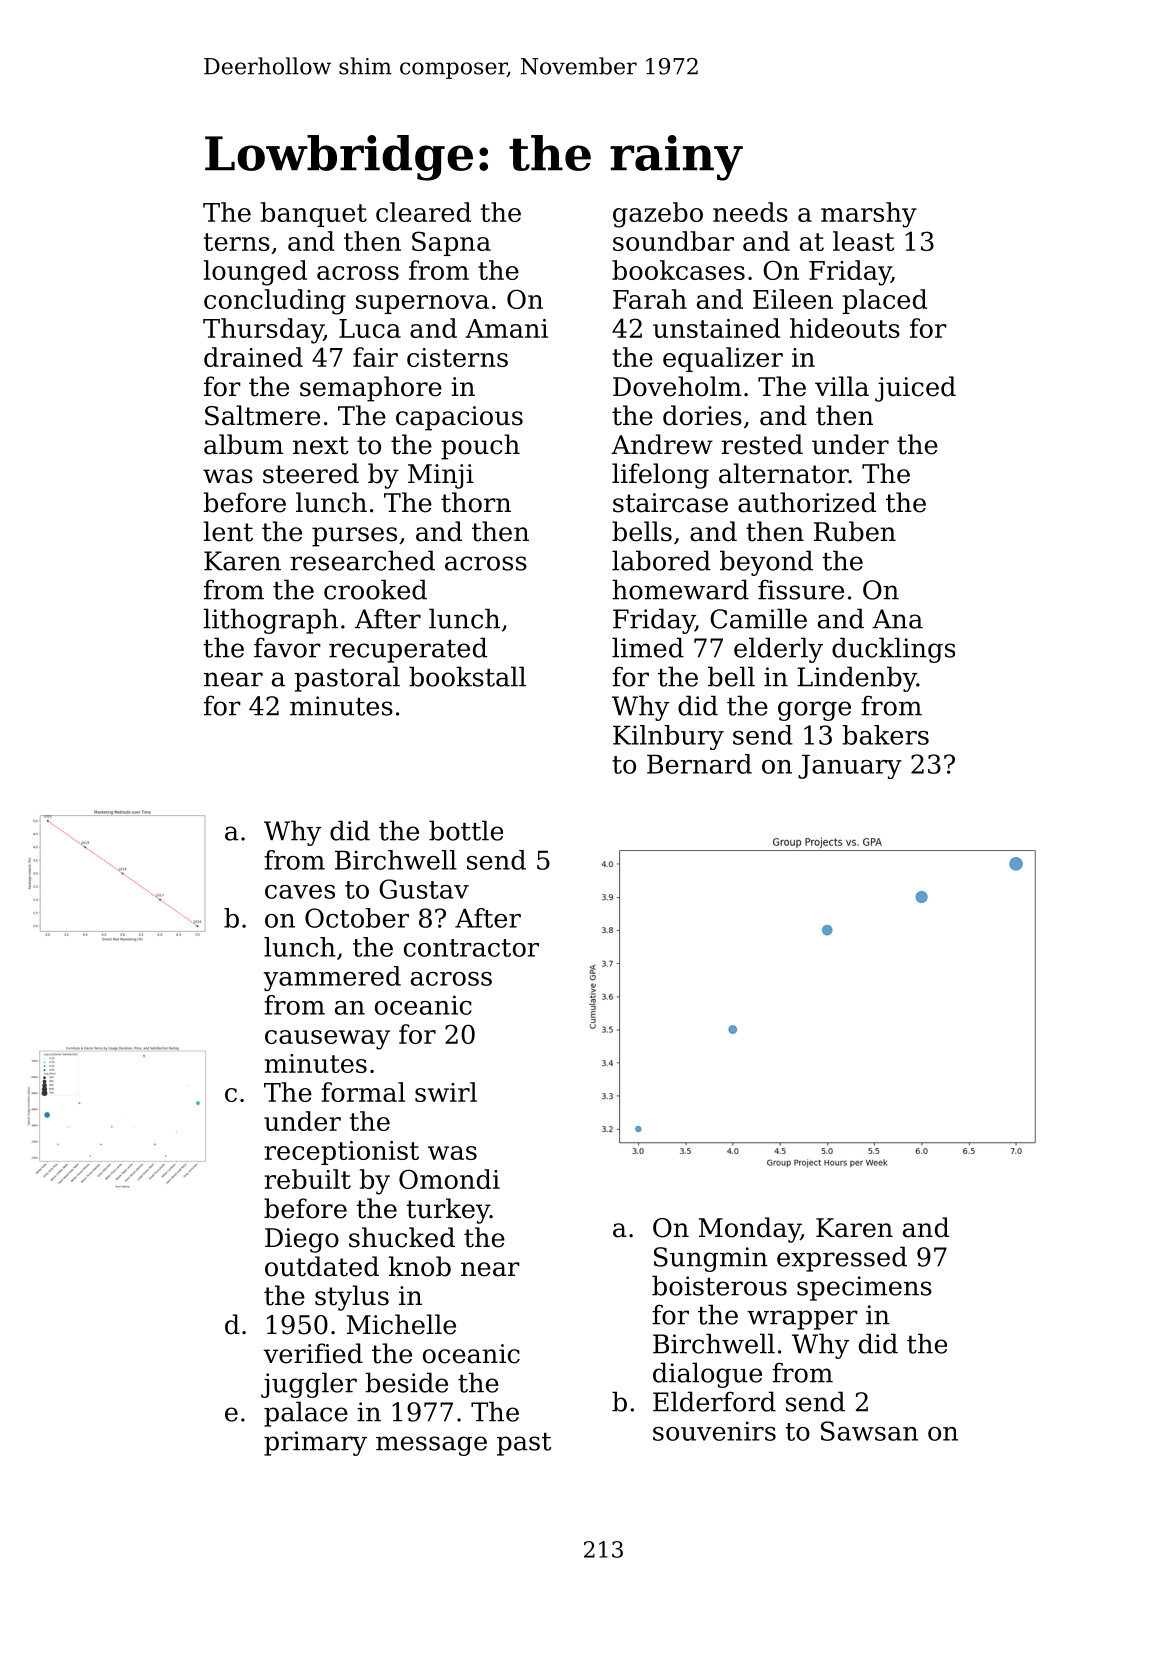  Describe the element at coordinates (467, 676) in the screenshot. I see `bookstall` at that location.
